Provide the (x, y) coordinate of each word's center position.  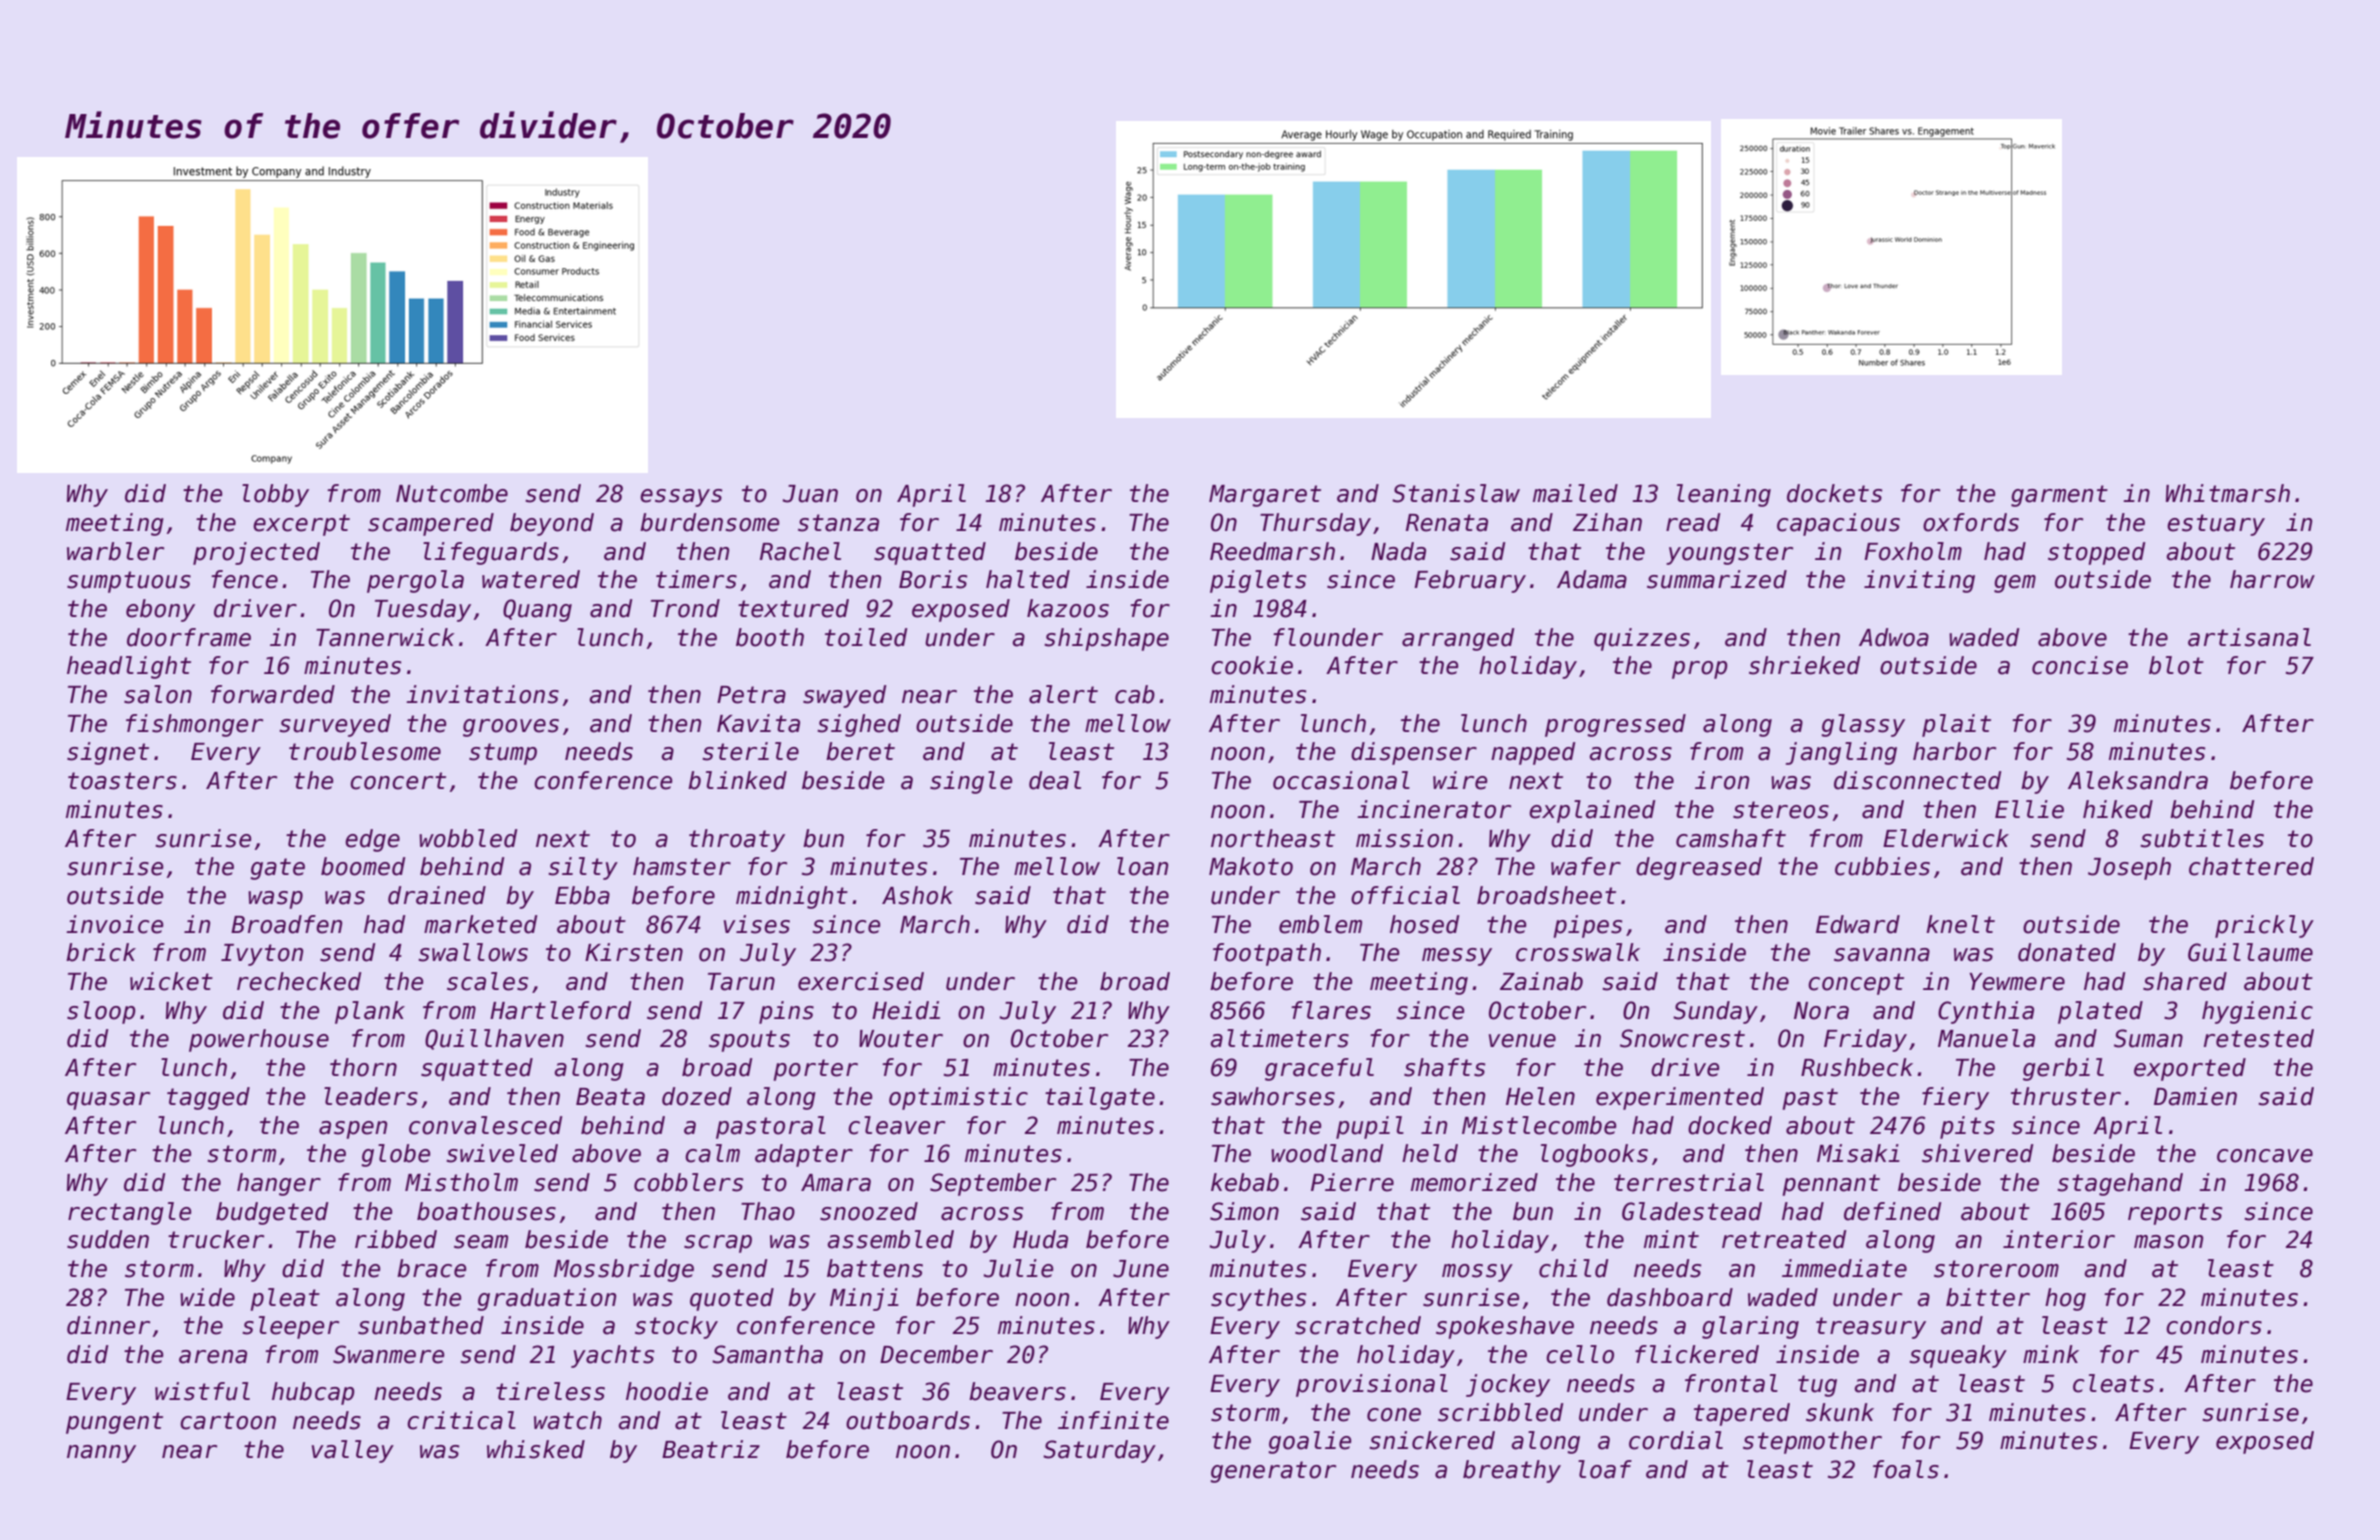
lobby (275, 495)
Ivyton (262, 955)
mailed (1575, 493)
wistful (202, 1391)
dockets (1834, 493)
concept (1856, 984)
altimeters (1279, 1038)
